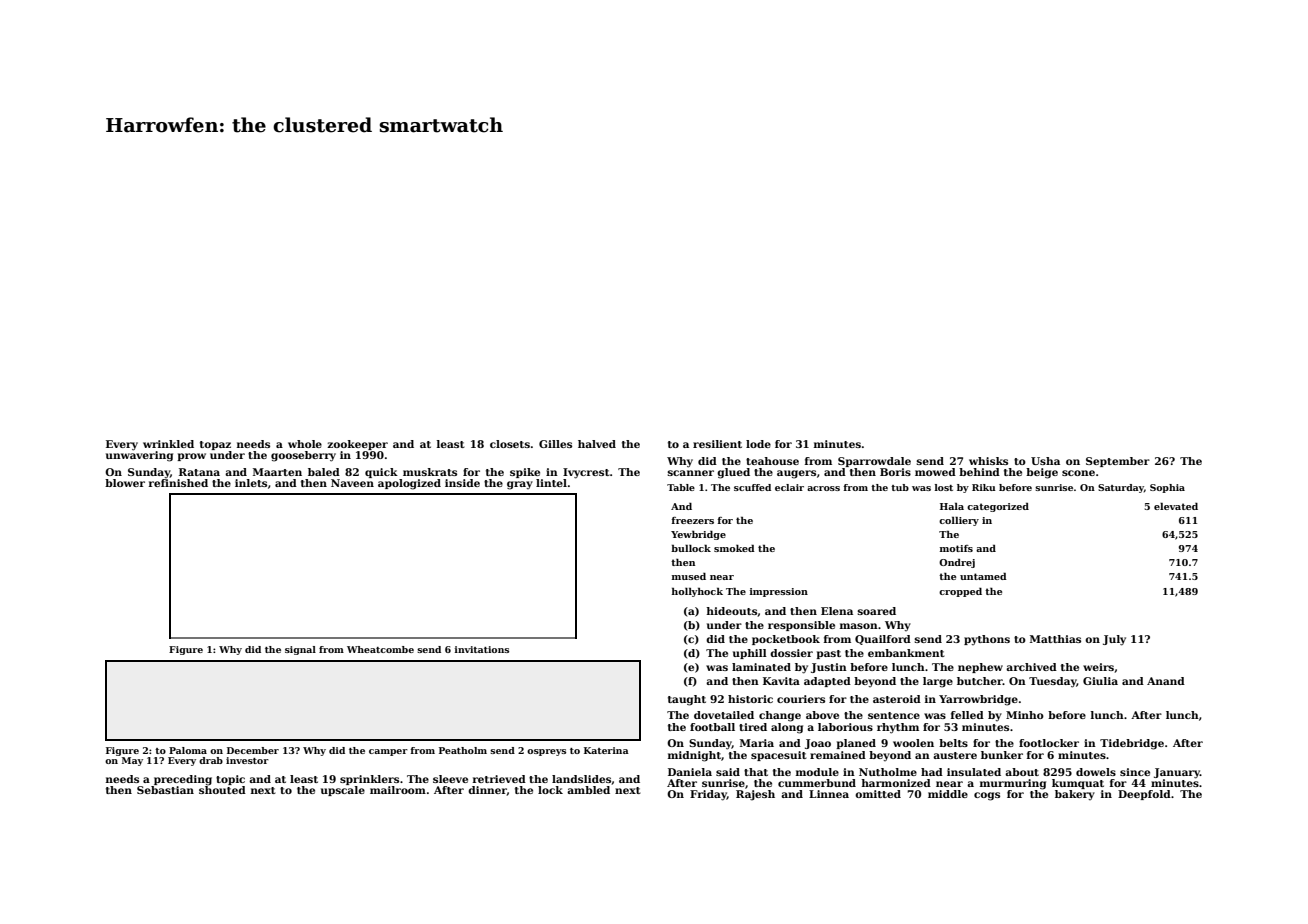 This screenshot has height=924, width=1308. What do you see at coordinates (687, 700) in the screenshot?
I see `taught` at bounding box center [687, 700].
